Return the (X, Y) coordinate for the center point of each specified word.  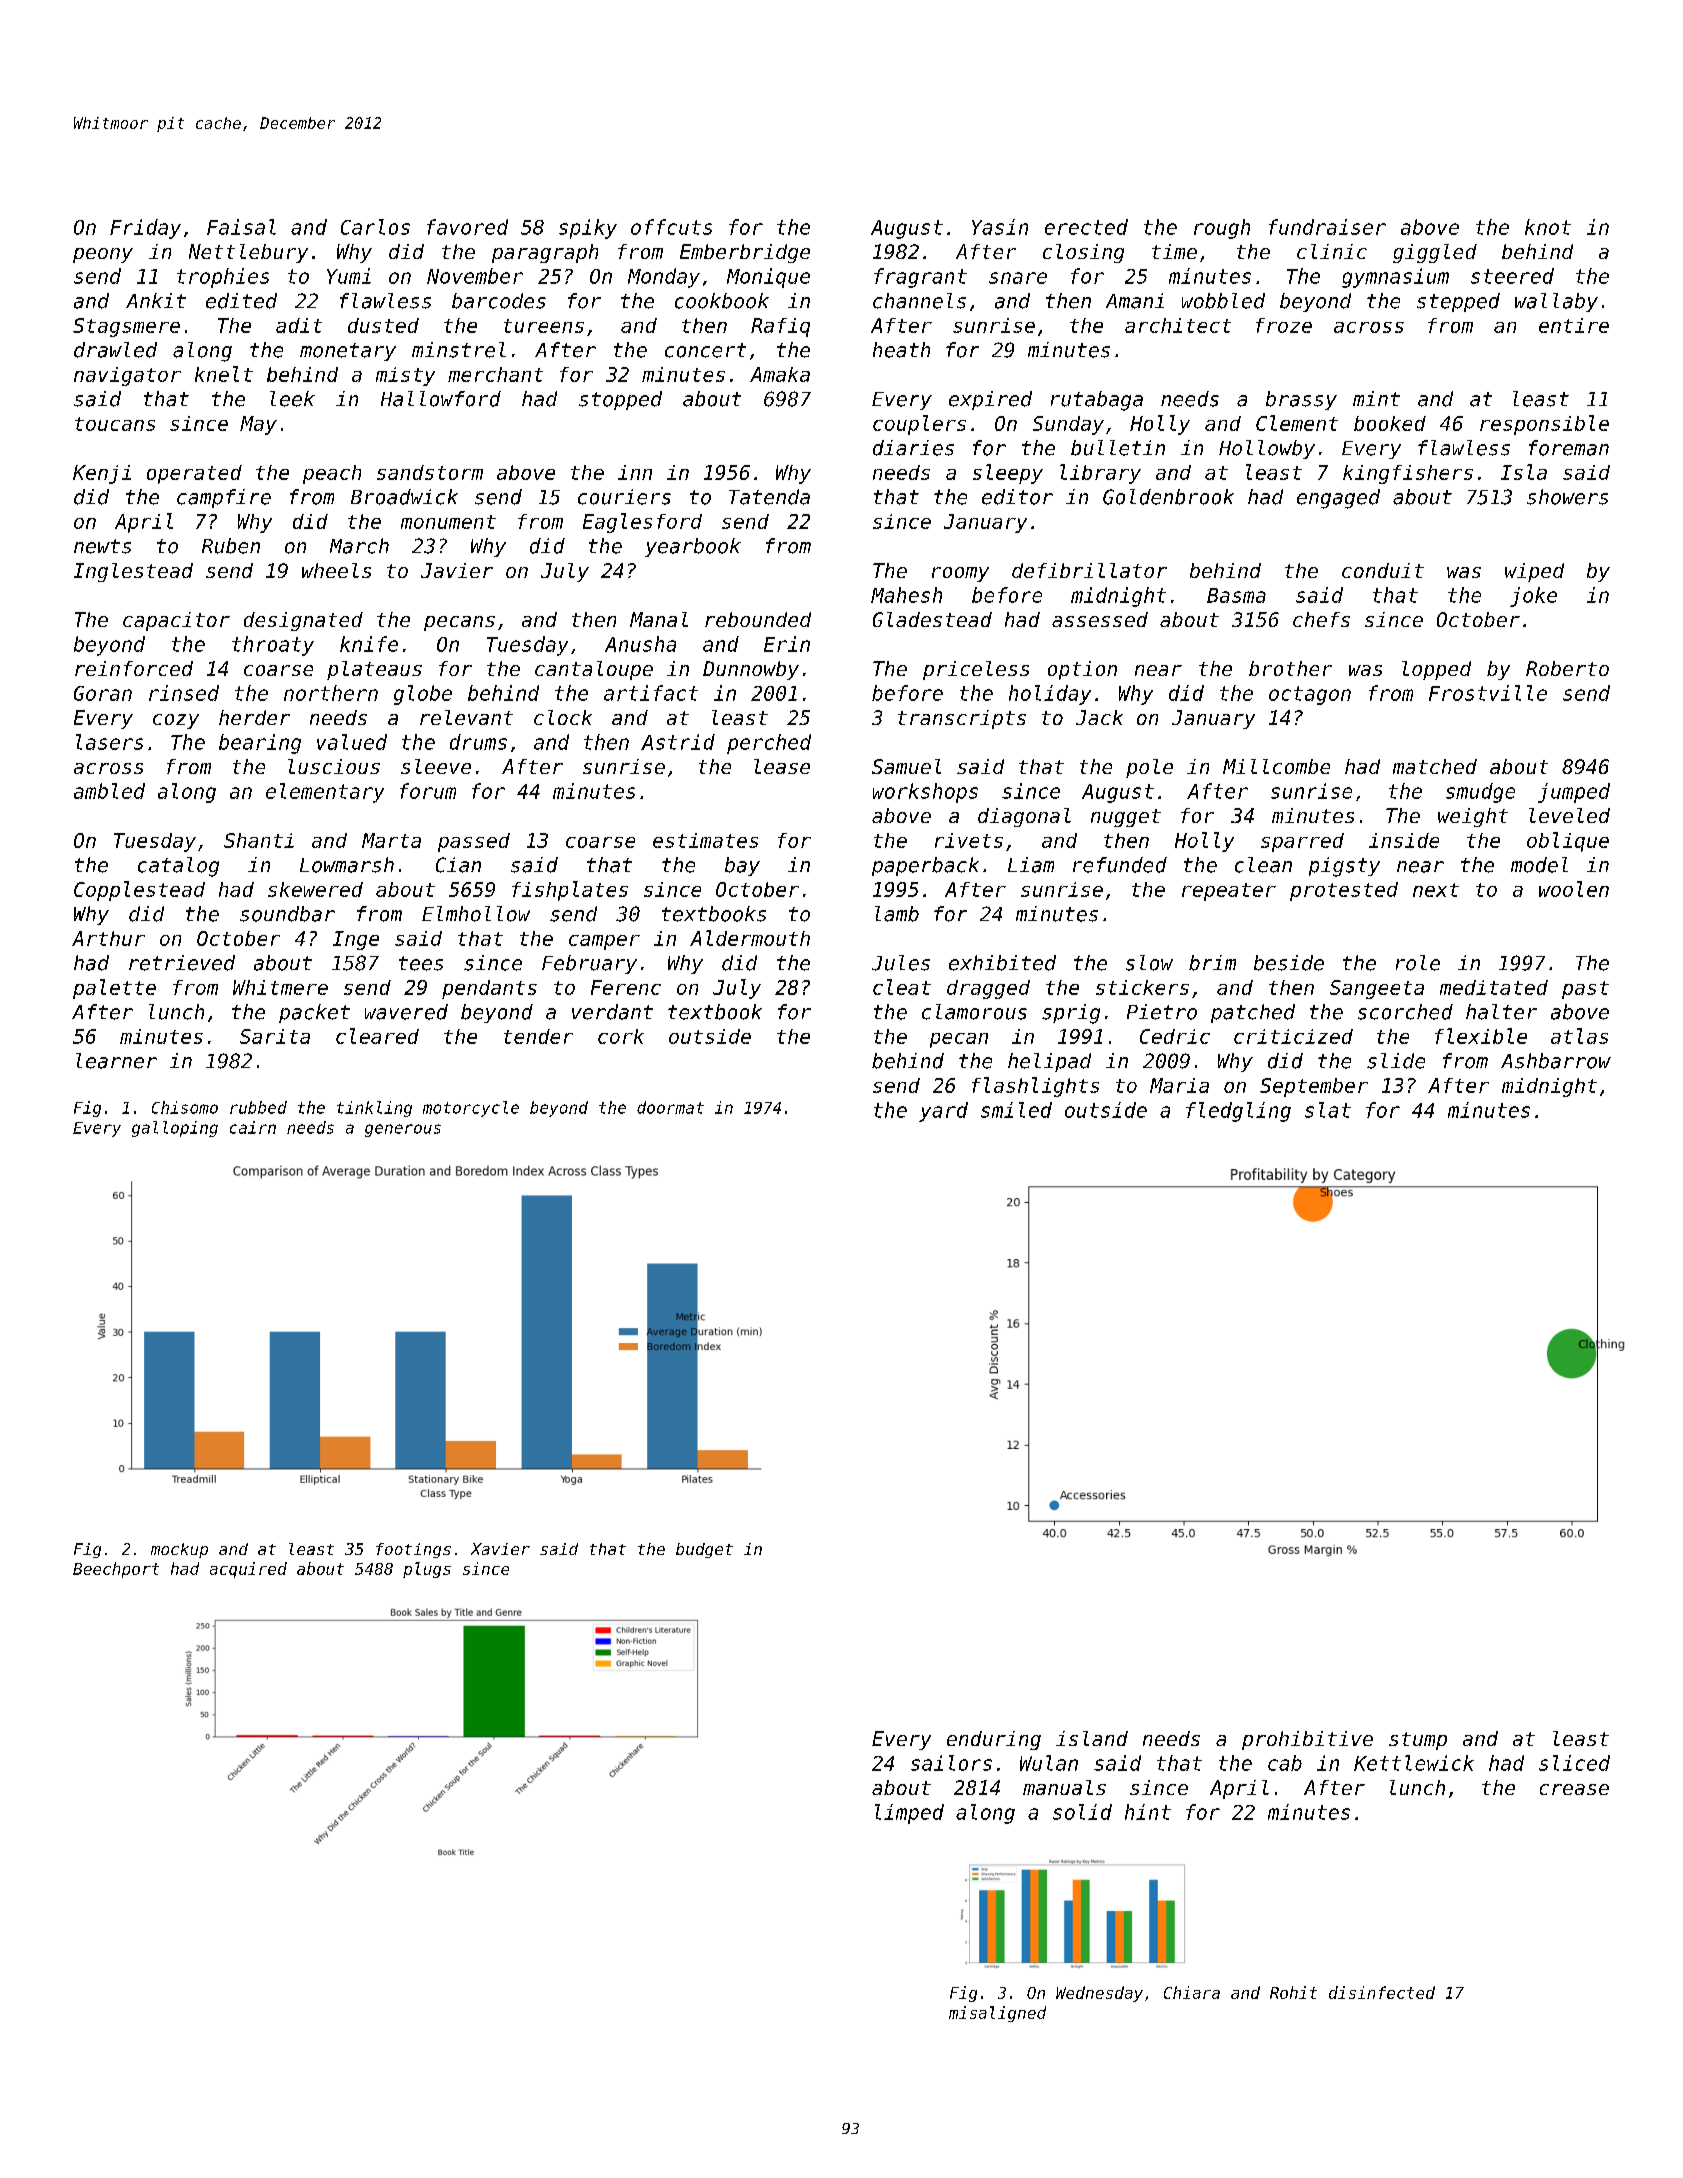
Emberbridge (745, 253)
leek (292, 399)
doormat (670, 1107)
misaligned (997, 2014)
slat (1328, 1110)
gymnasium (1395, 278)
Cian (458, 865)
